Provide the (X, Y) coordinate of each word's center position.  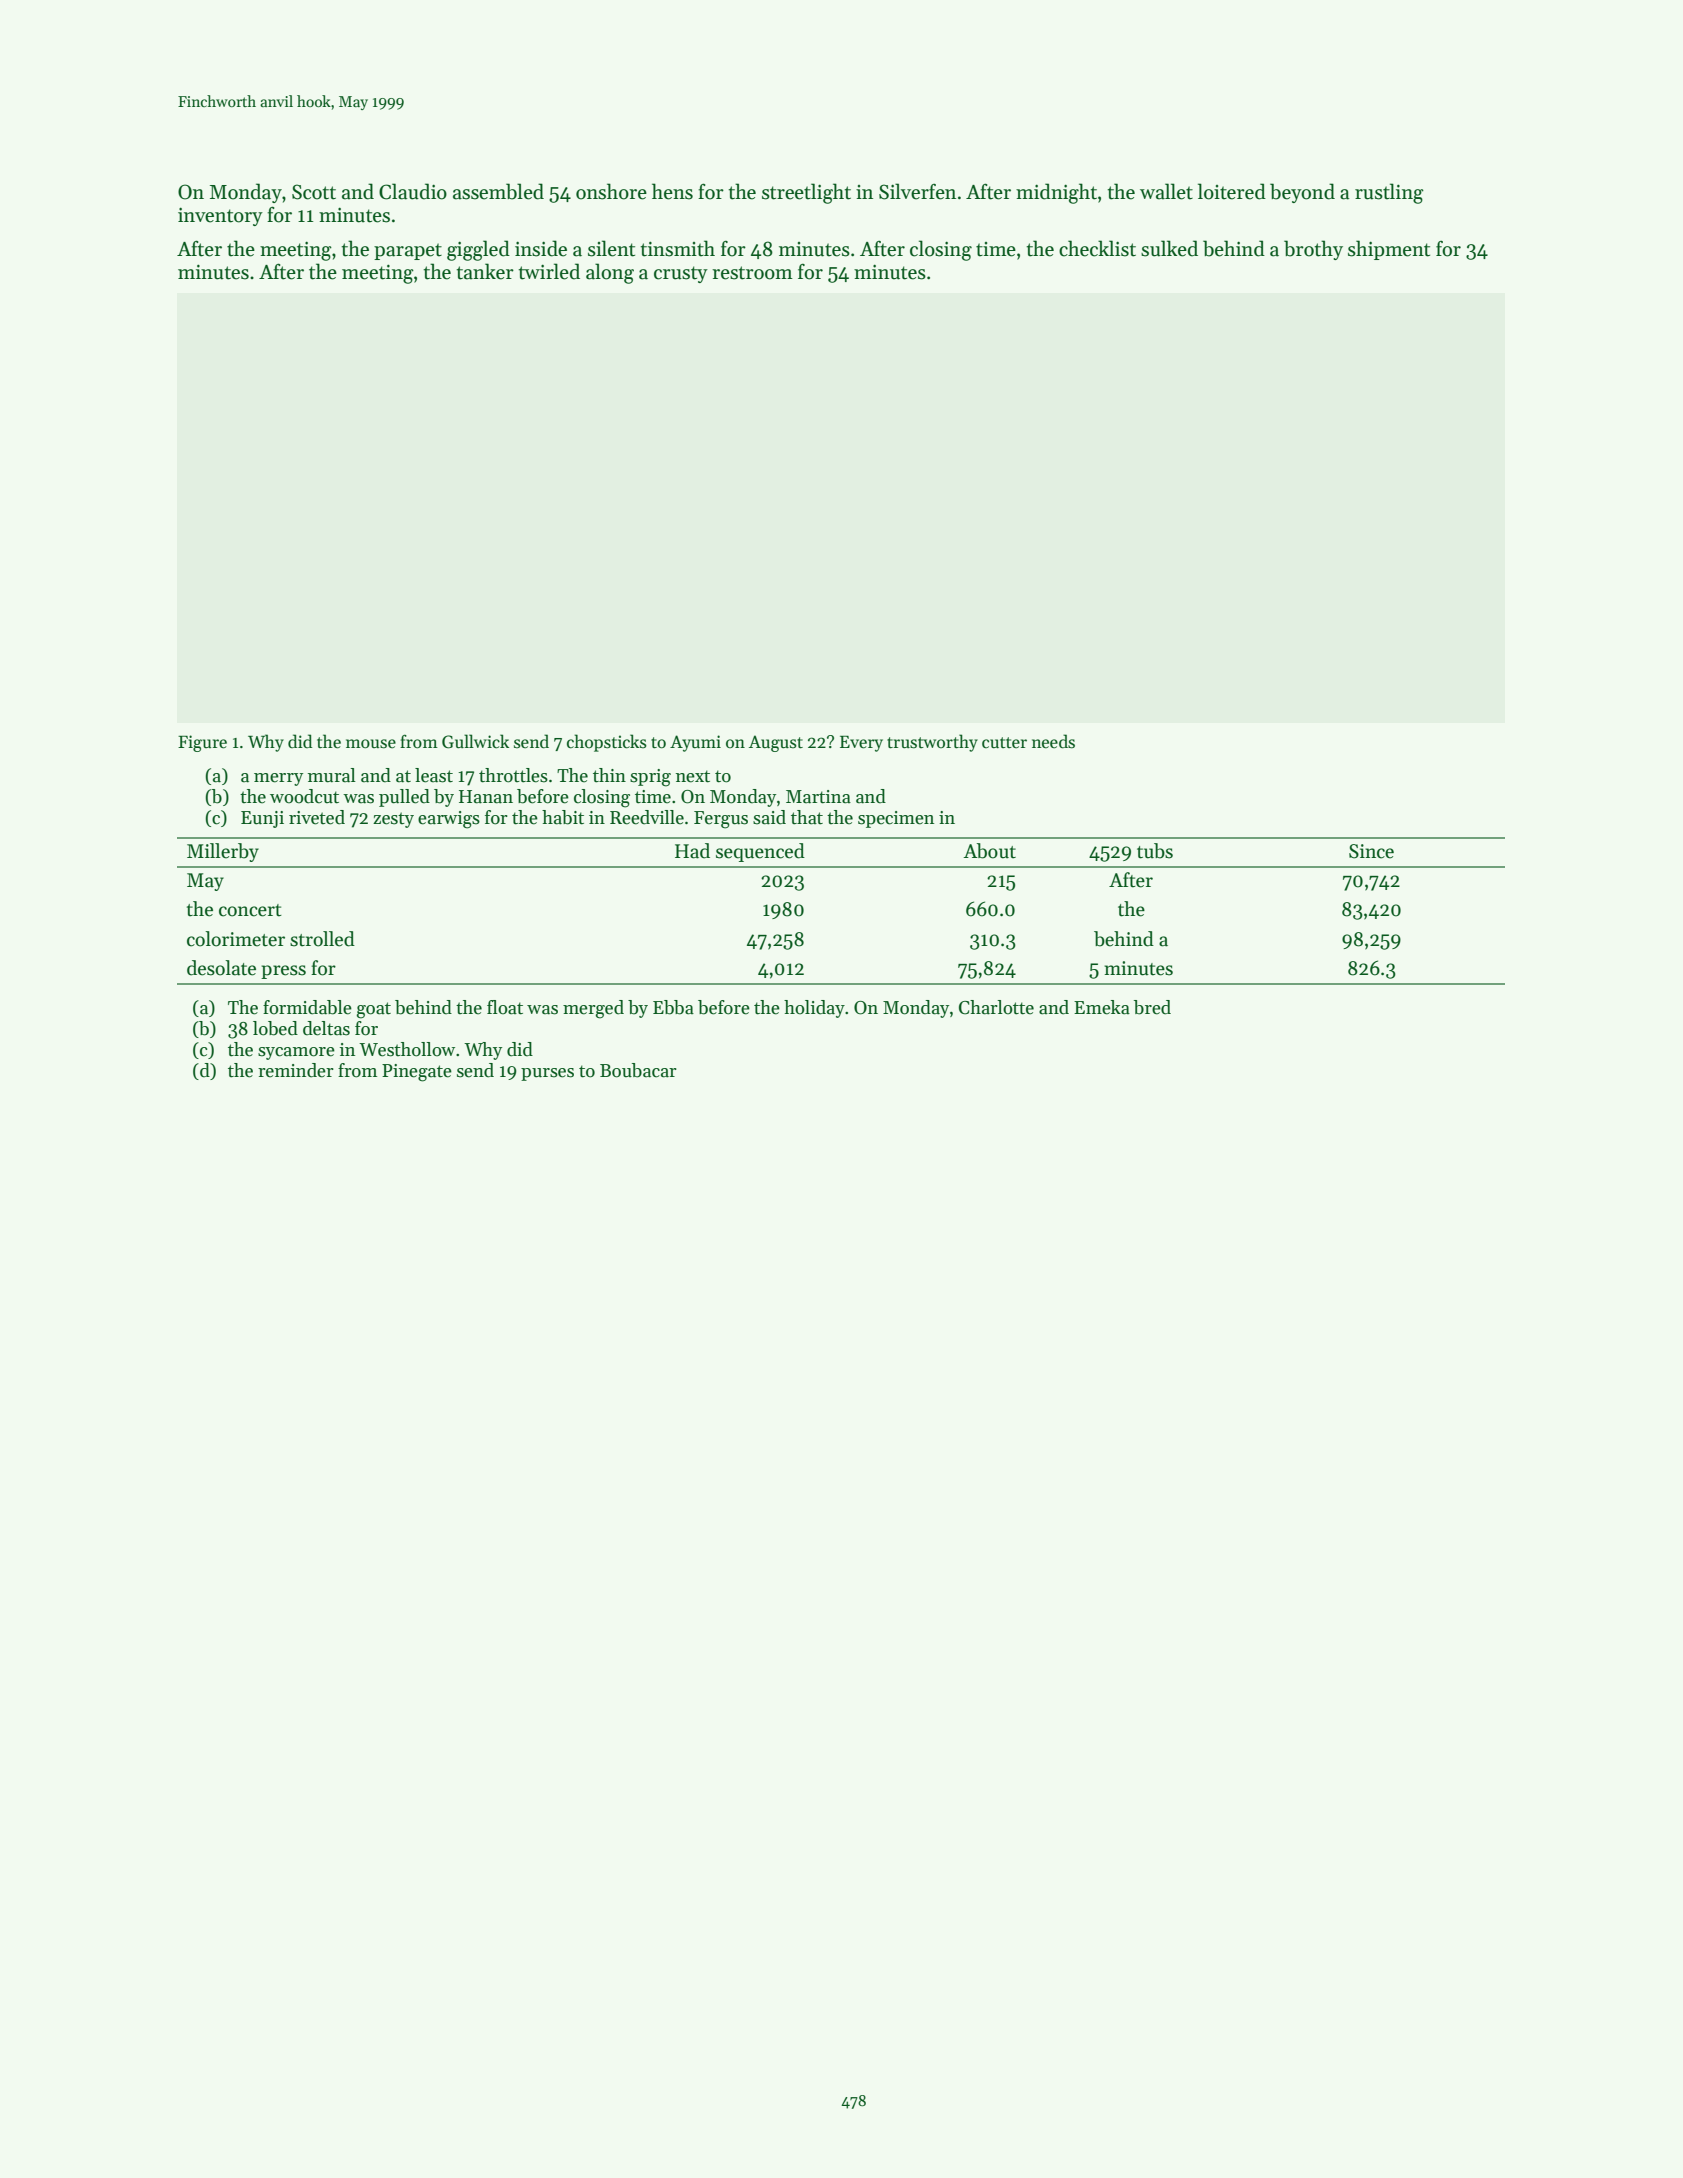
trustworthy (932, 743)
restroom (752, 273)
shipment (1389, 250)
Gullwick (475, 741)
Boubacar (638, 1070)
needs (1053, 741)
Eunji (262, 819)
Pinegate (417, 1073)
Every (861, 744)
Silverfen (917, 191)
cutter (1004, 743)
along (610, 273)
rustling (1389, 193)
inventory (220, 217)
